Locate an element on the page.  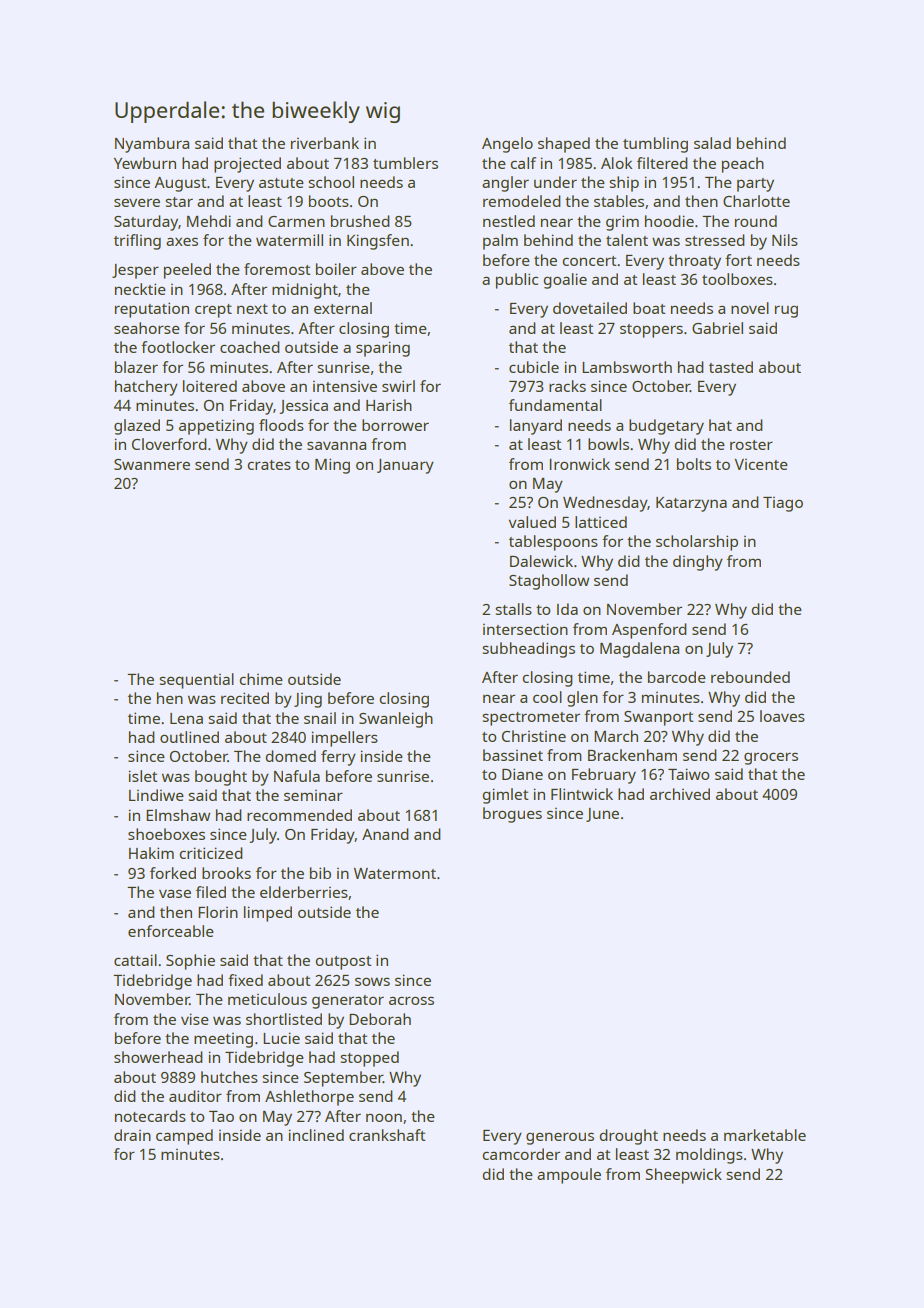
salad is located at coordinates (712, 143).
